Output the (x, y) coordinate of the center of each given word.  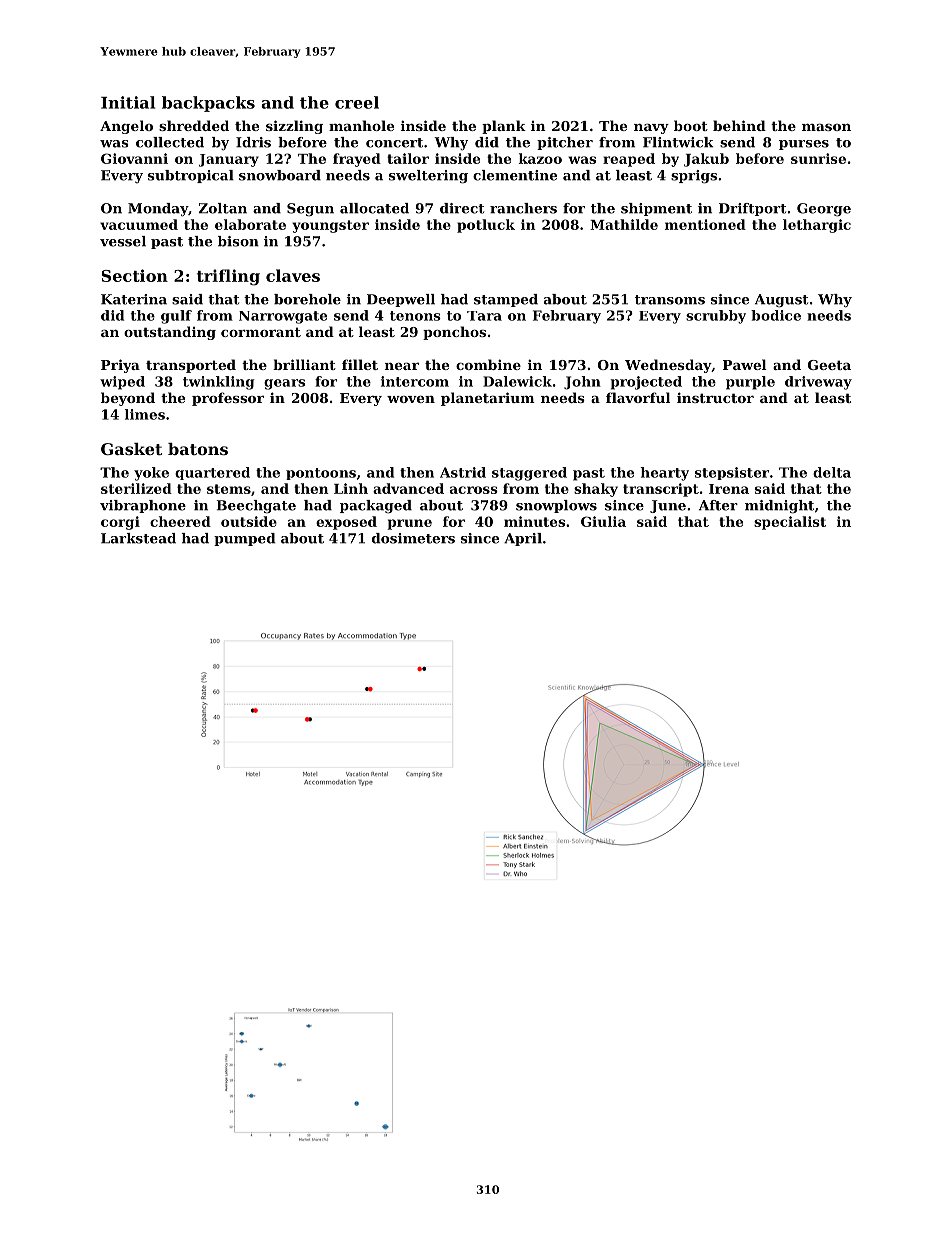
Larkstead (138, 538)
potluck (486, 226)
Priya (120, 366)
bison (238, 241)
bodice (776, 315)
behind (739, 125)
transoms (670, 300)
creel (357, 102)
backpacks (208, 104)
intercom (415, 381)
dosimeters (413, 538)
